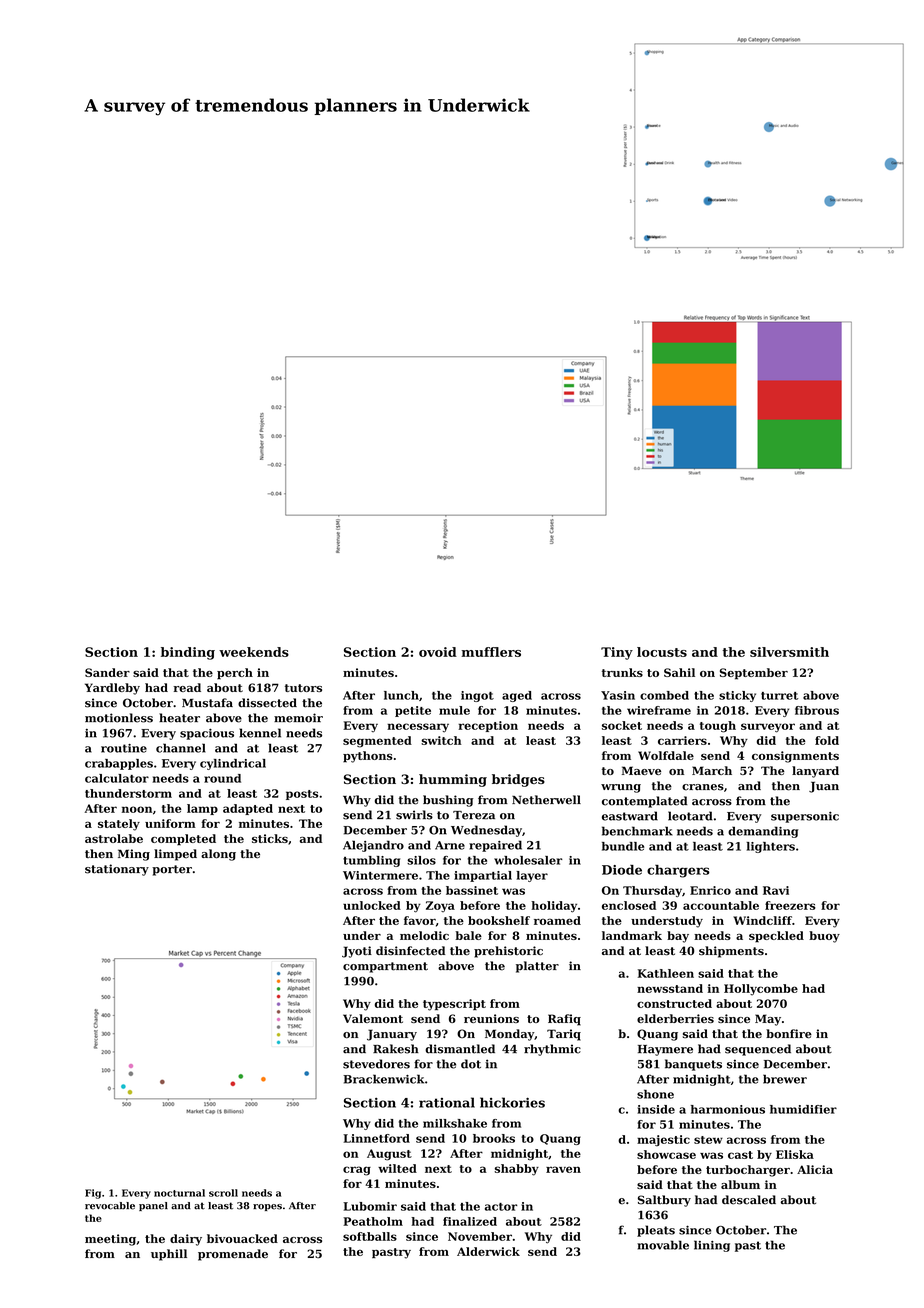 This screenshot has width=924, height=1308. I want to click on silversmith, so click(789, 652).
